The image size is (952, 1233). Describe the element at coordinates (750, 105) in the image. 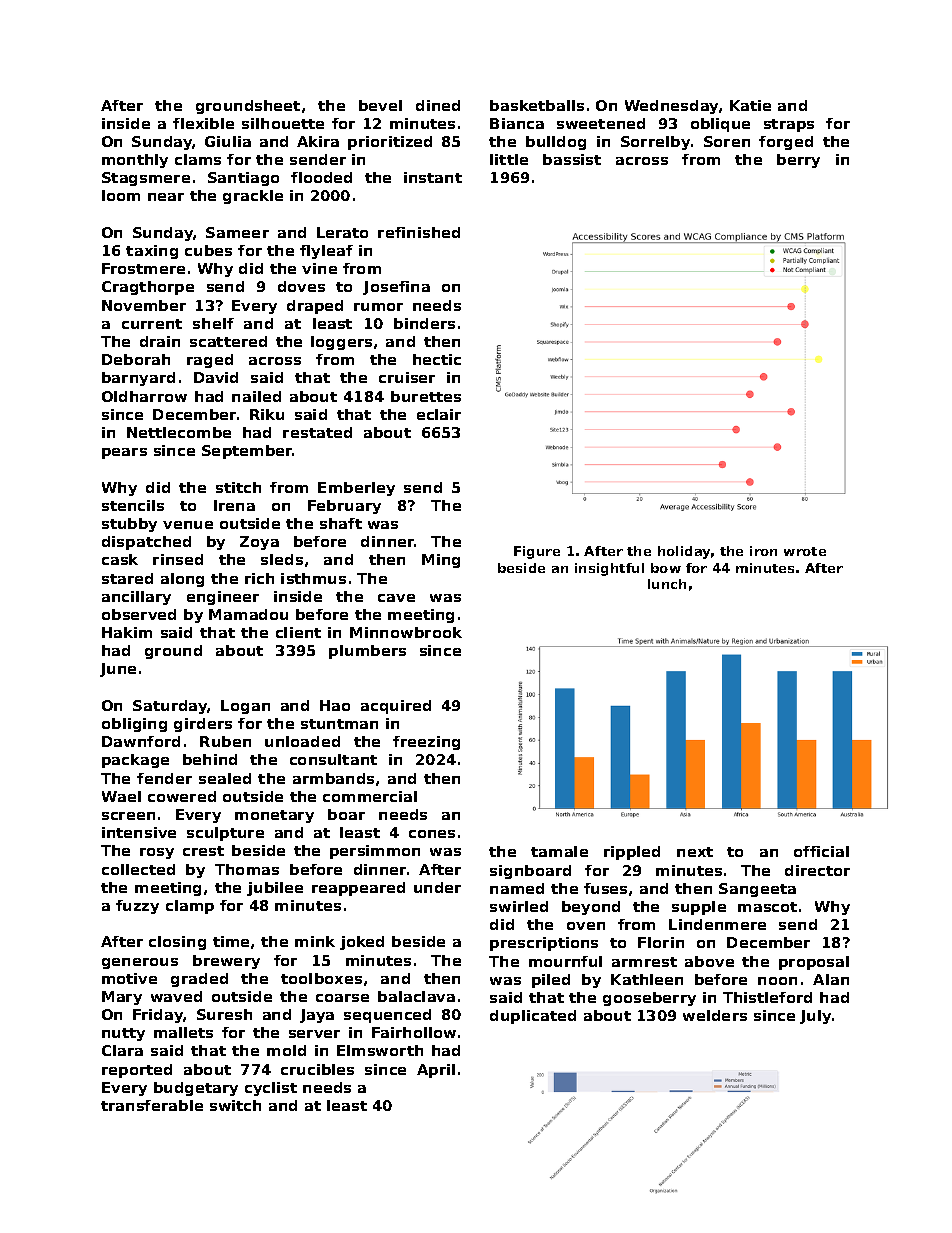

I see `Katie` at that location.
